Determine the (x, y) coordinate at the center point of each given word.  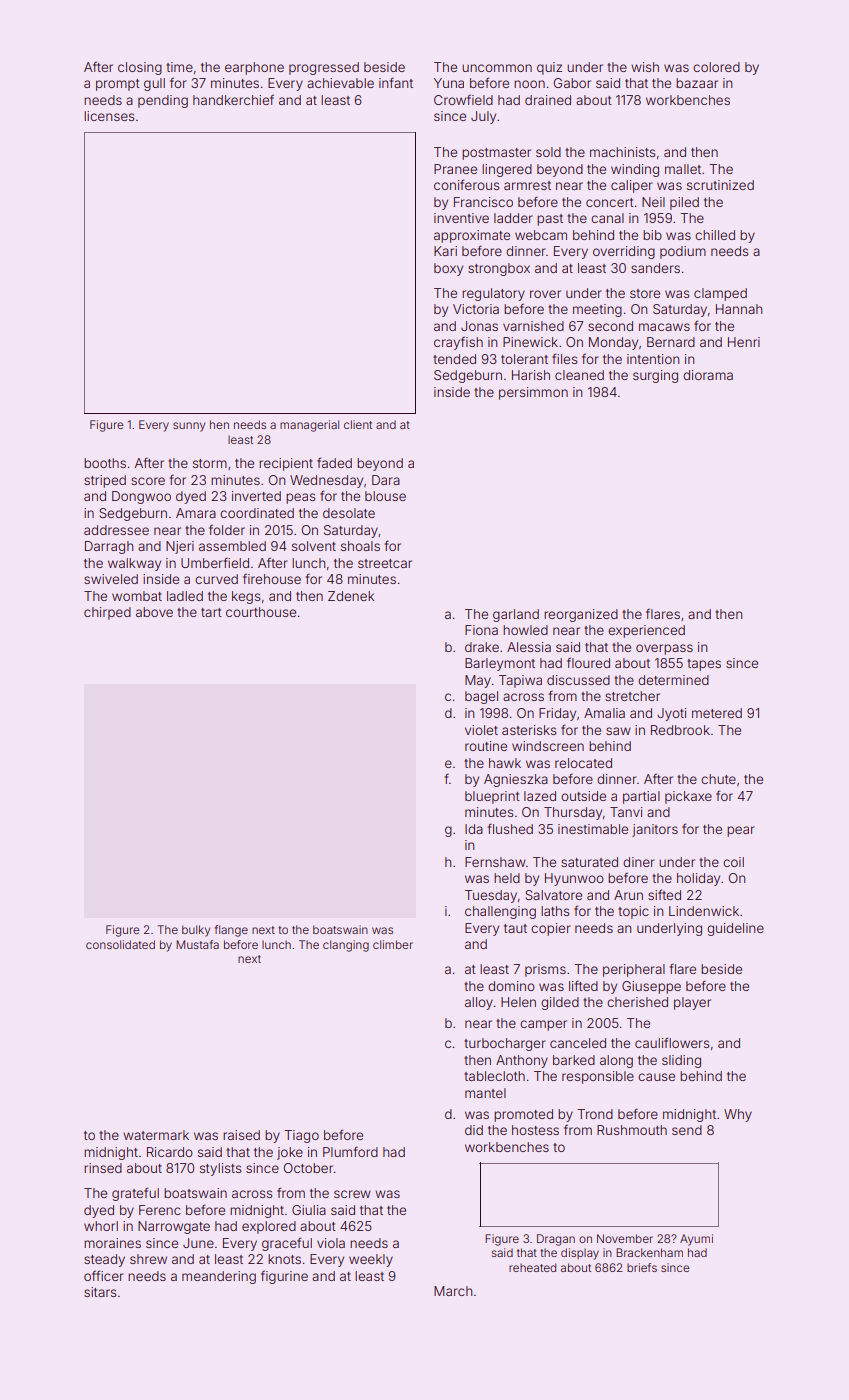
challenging (500, 912)
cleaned (579, 375)
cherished (637, 1002)
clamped (720, 294)
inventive (461, 218)
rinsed (103, 1168)
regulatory (493, 294)
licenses (109, 116)
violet (481, 730)
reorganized (581, 615)
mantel (485, 1093)
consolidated (120, 944)
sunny (189, 427)
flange (231, 931)
